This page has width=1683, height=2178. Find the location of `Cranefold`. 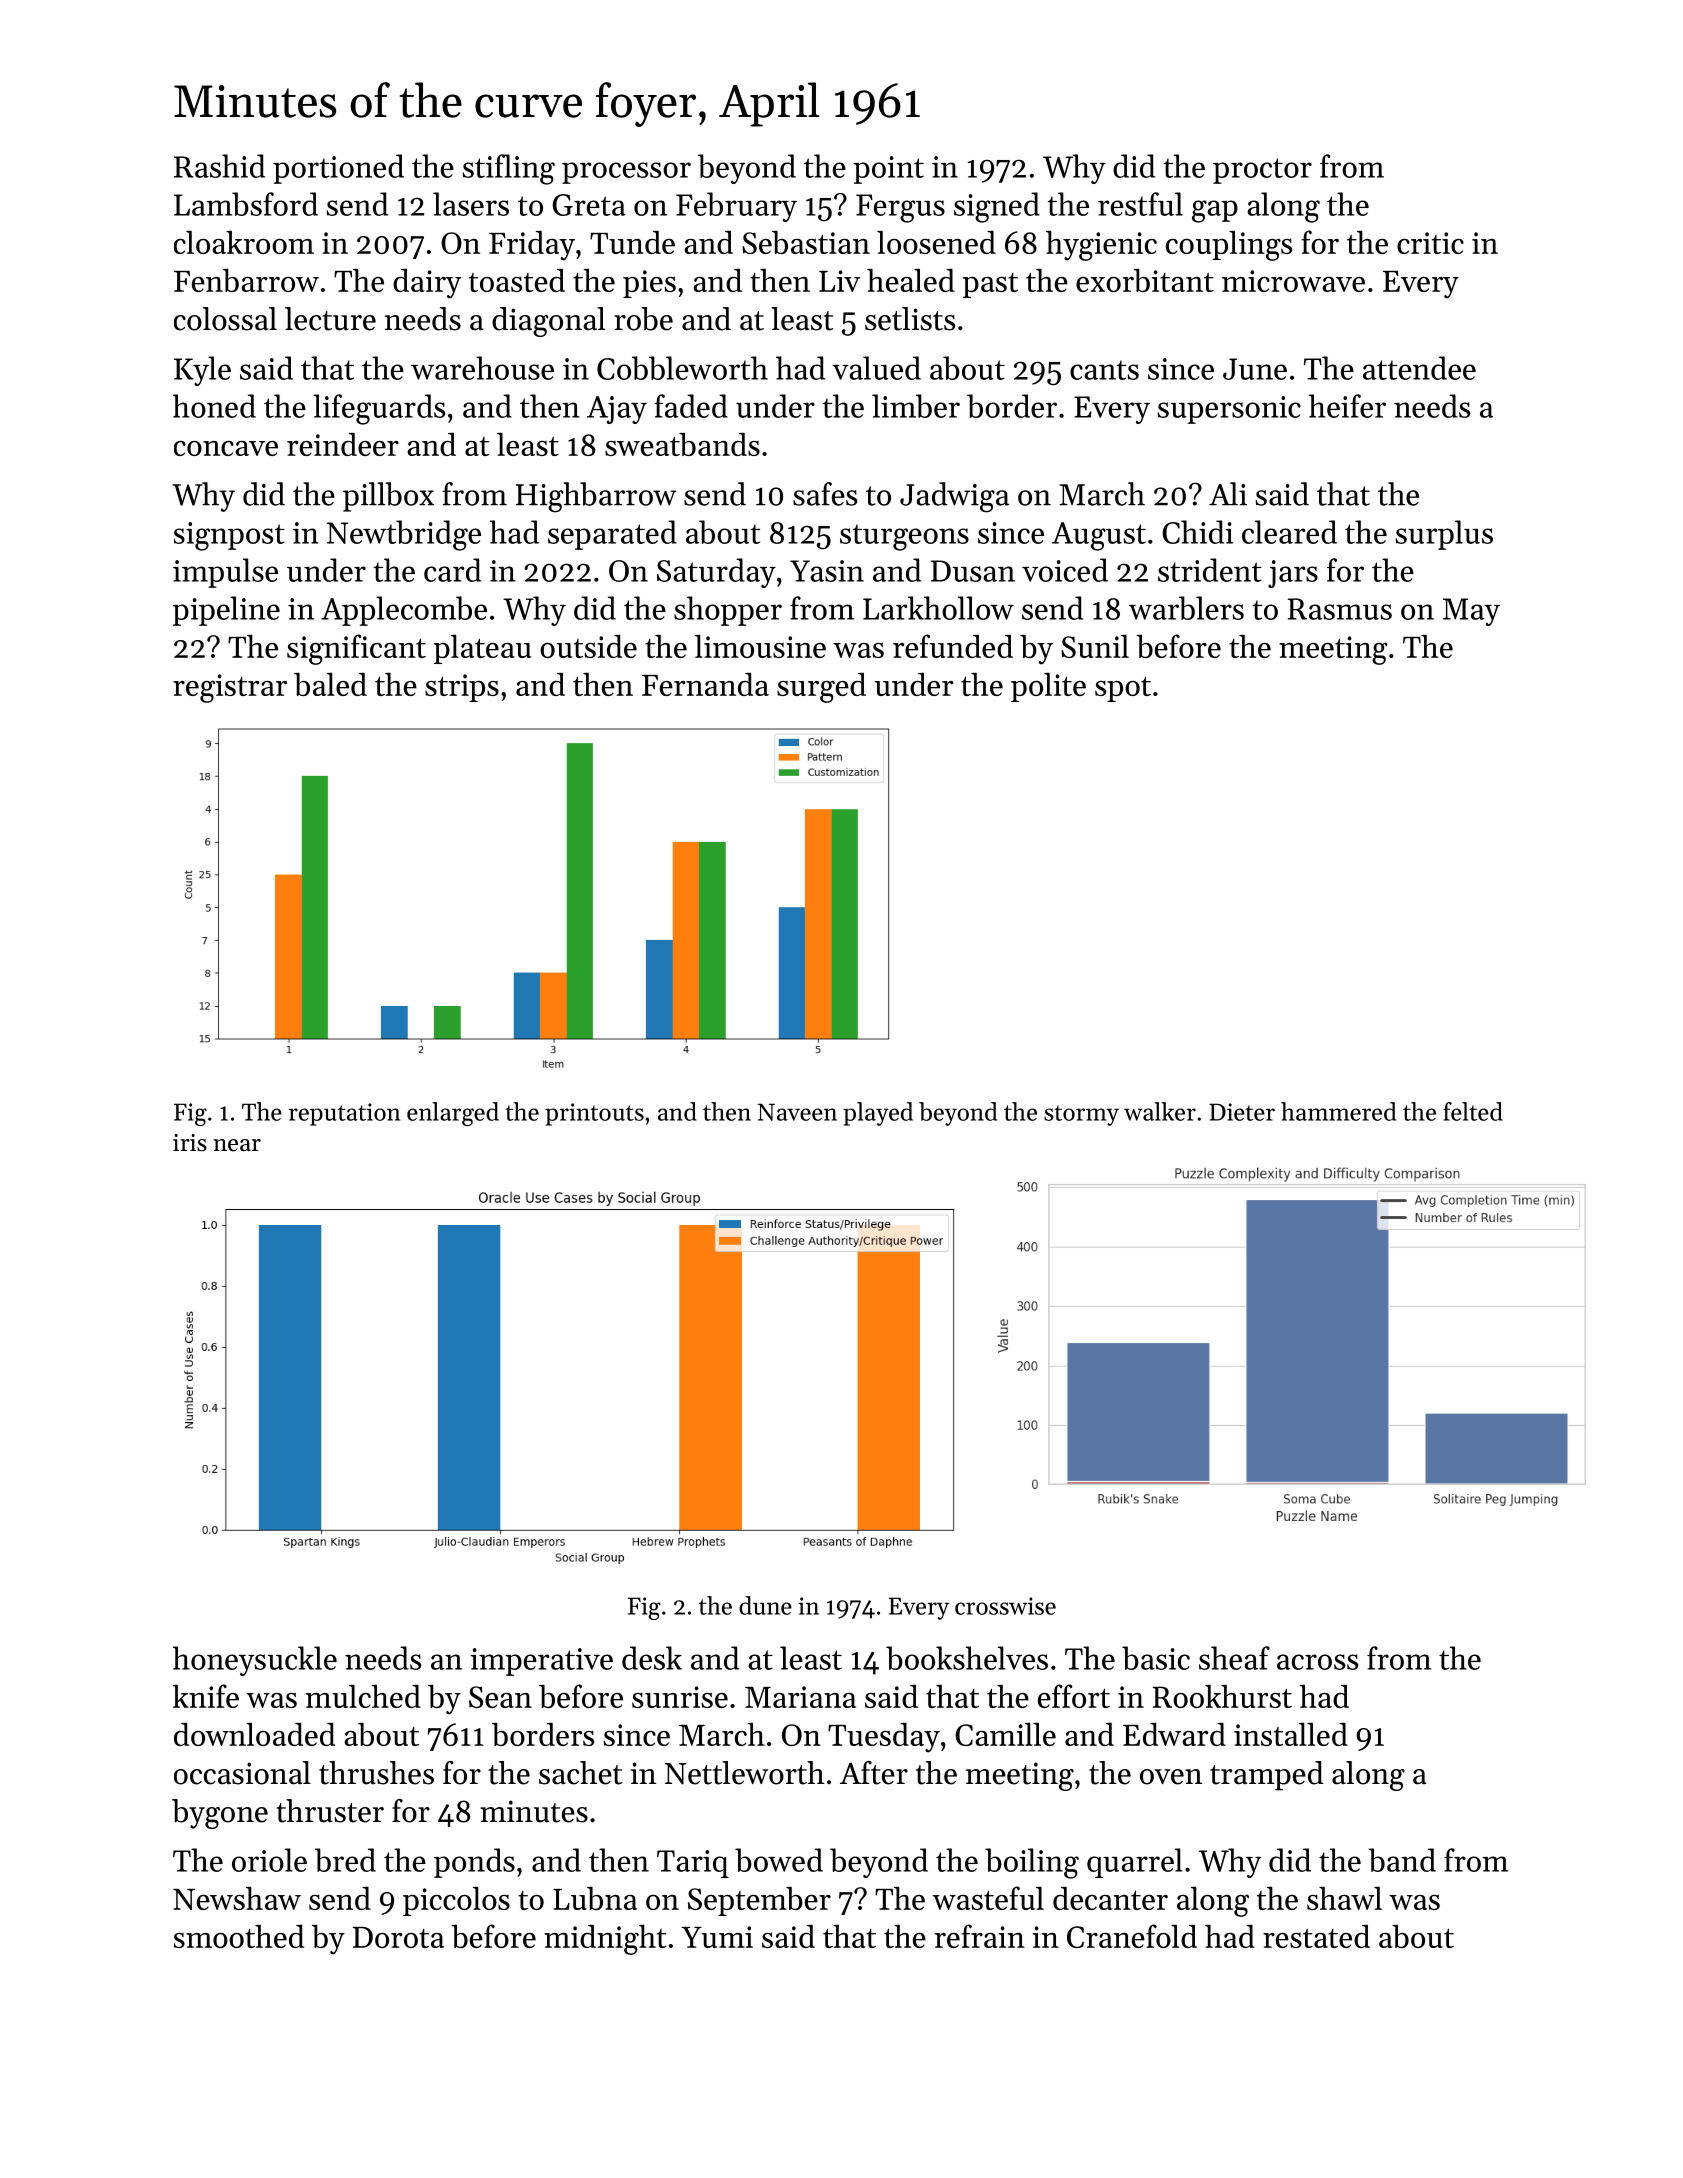

Cranefold is located at coordinates (1132, 1936).
